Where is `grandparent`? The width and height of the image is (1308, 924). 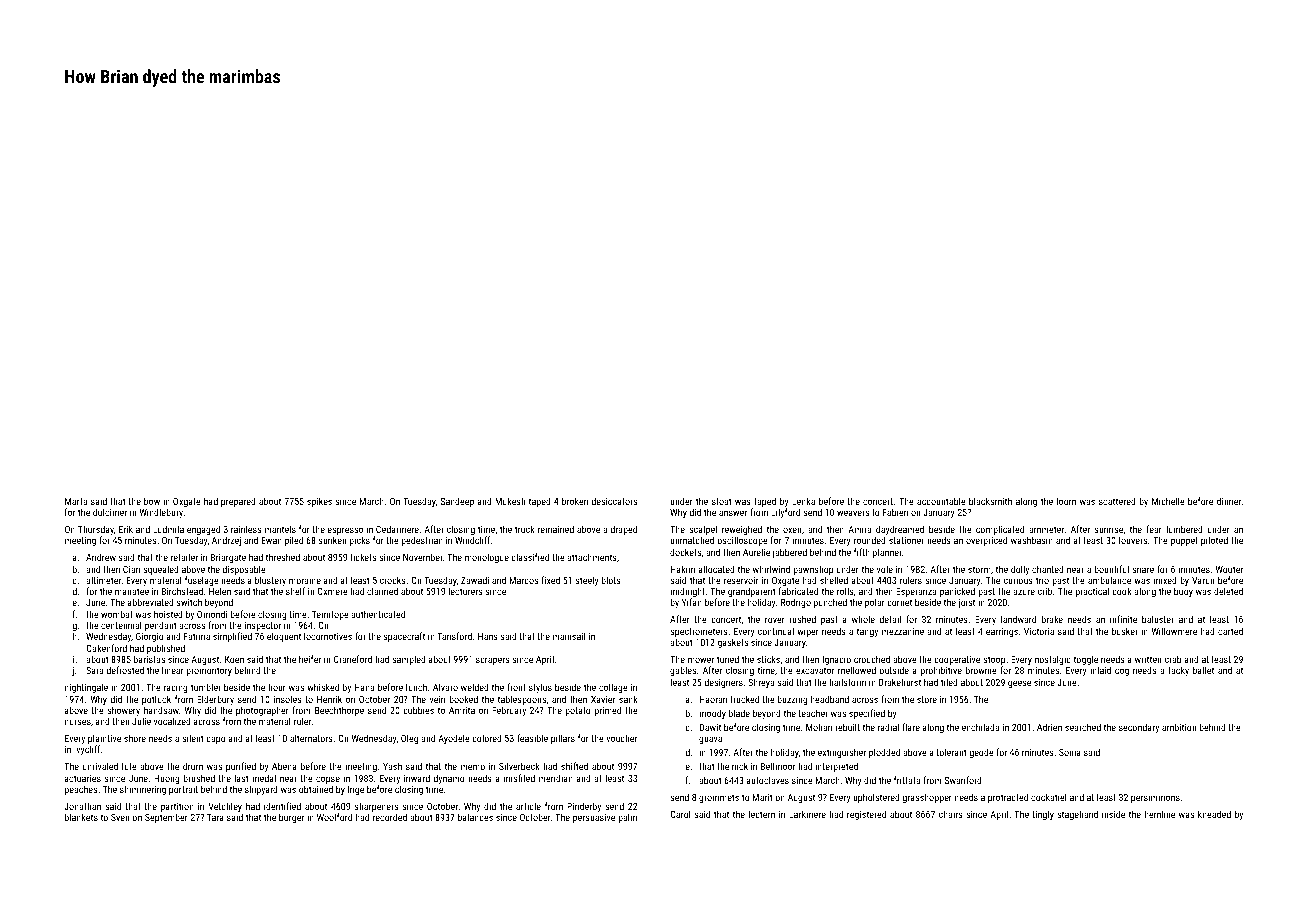 grandparent is located at coordinates (752, 593).
